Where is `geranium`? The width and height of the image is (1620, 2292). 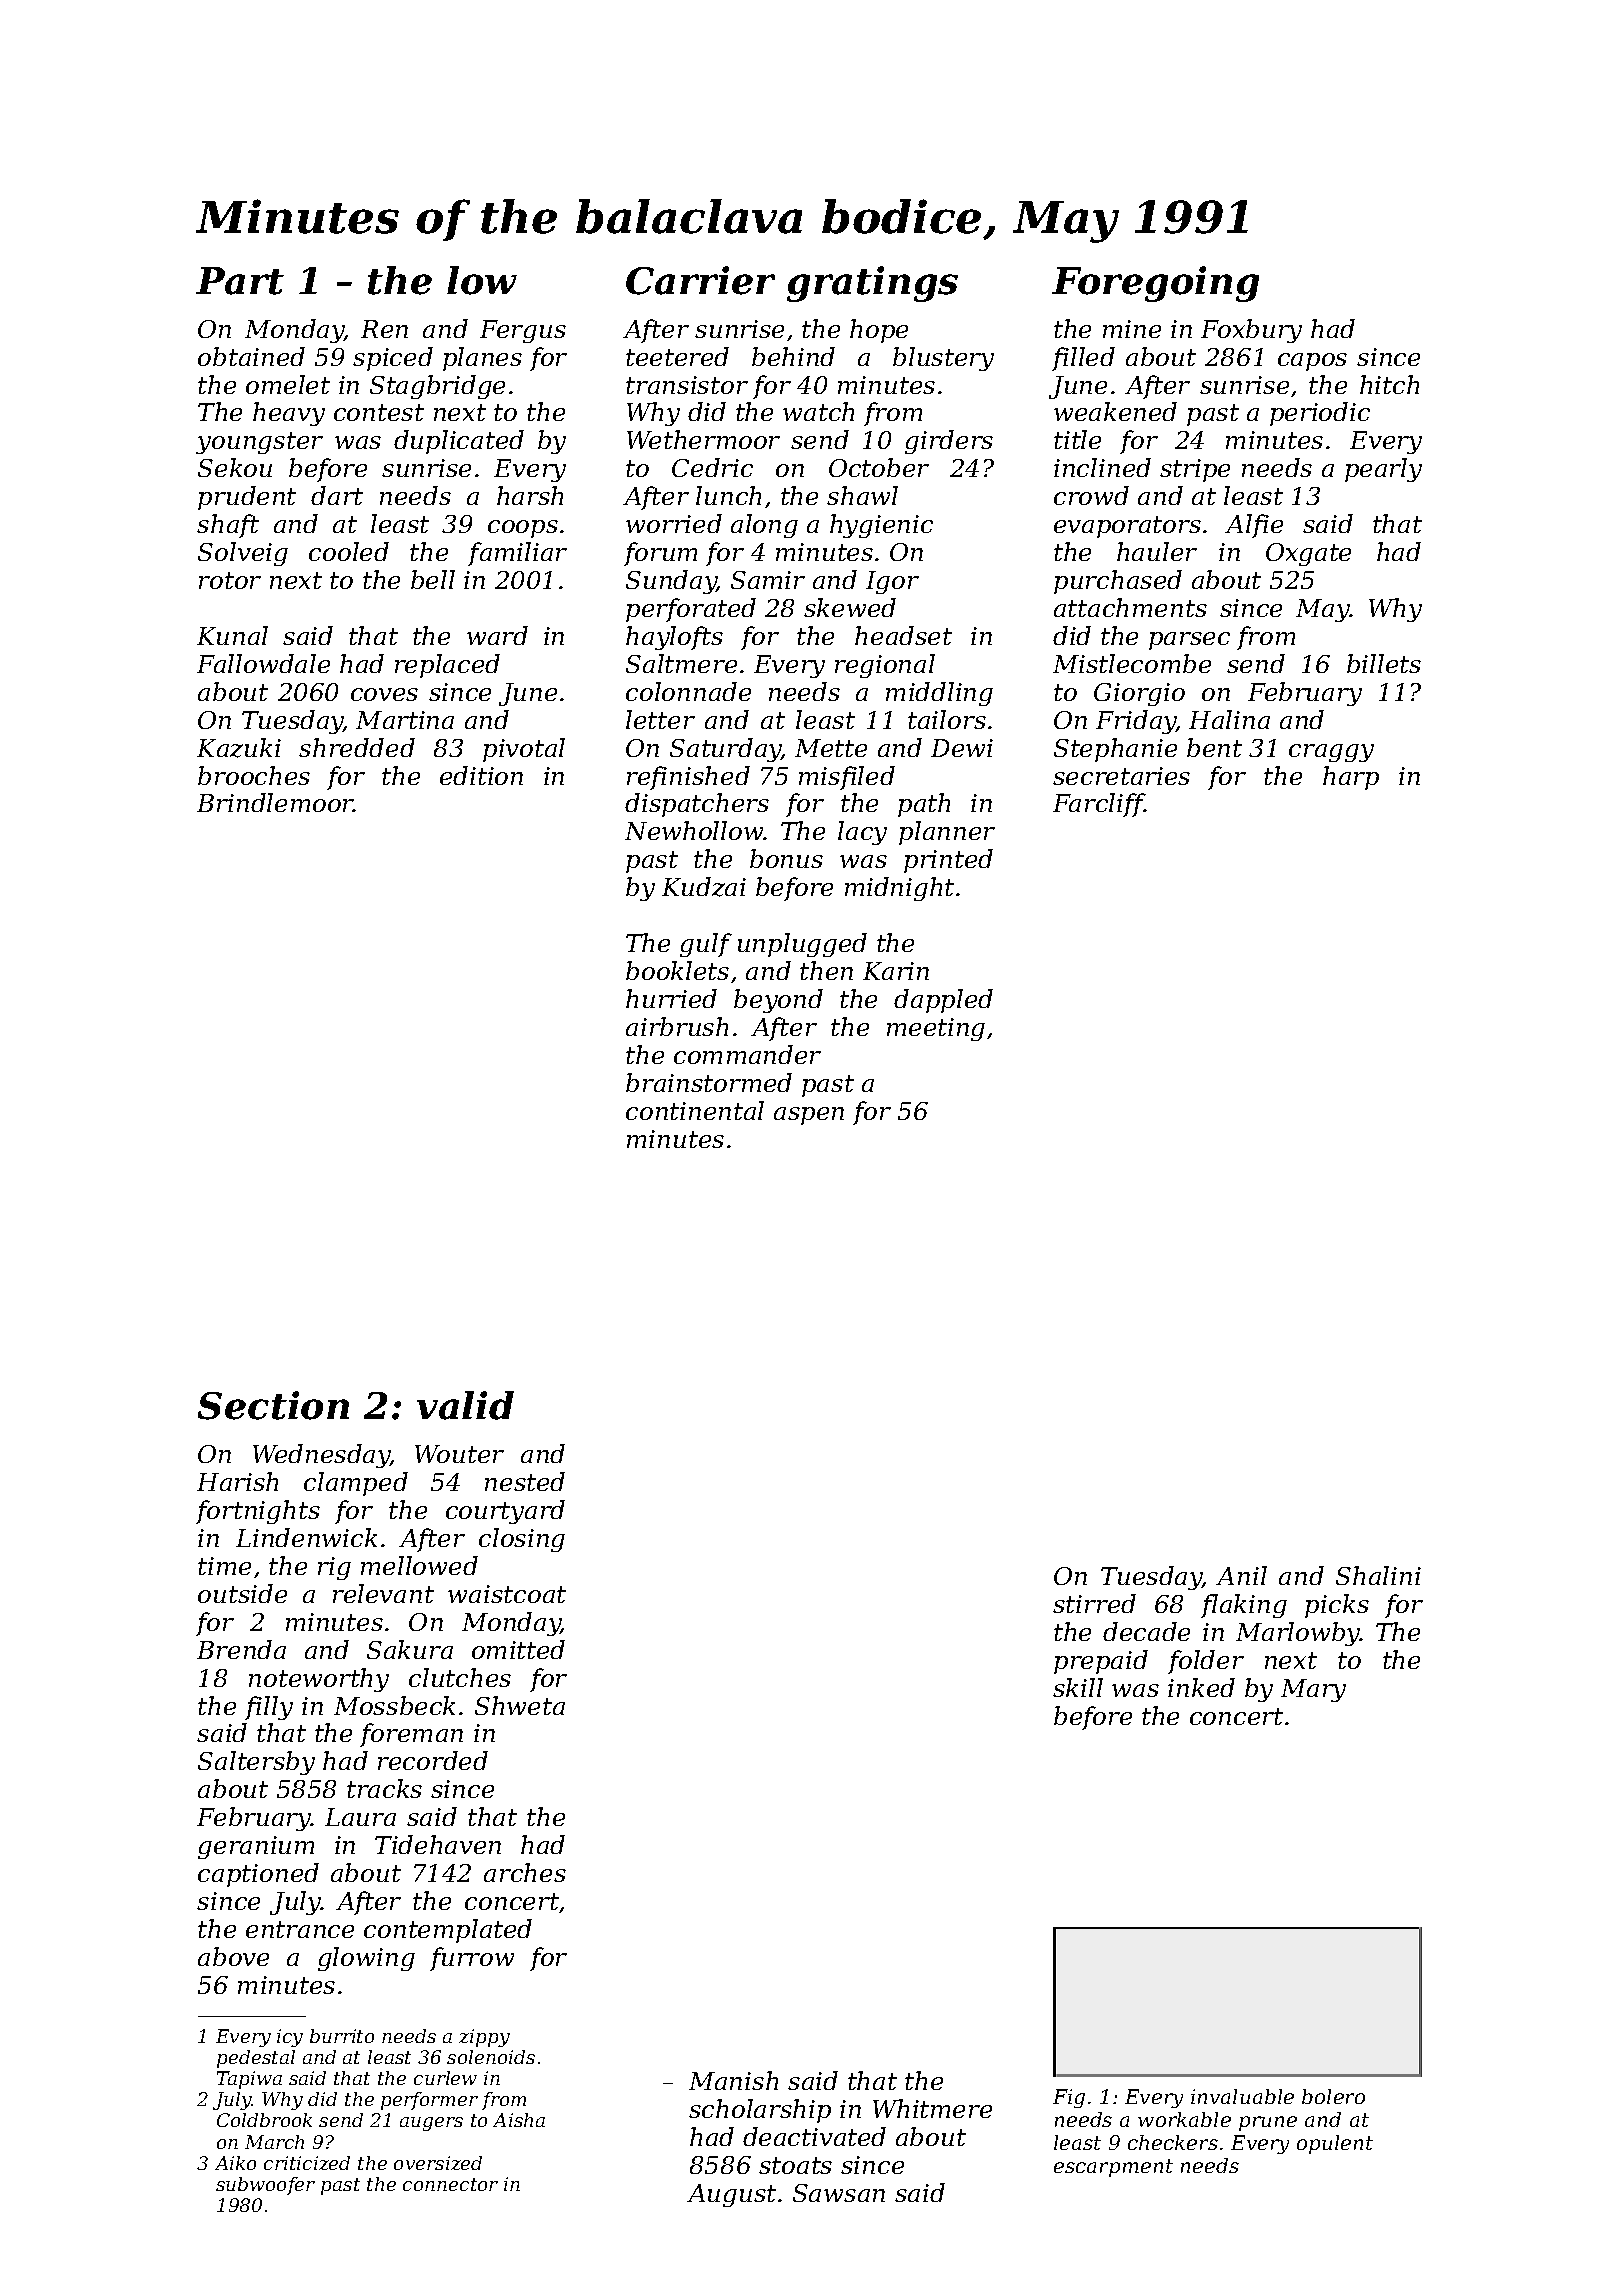
geranium is located at coordinates (256, 1847).
